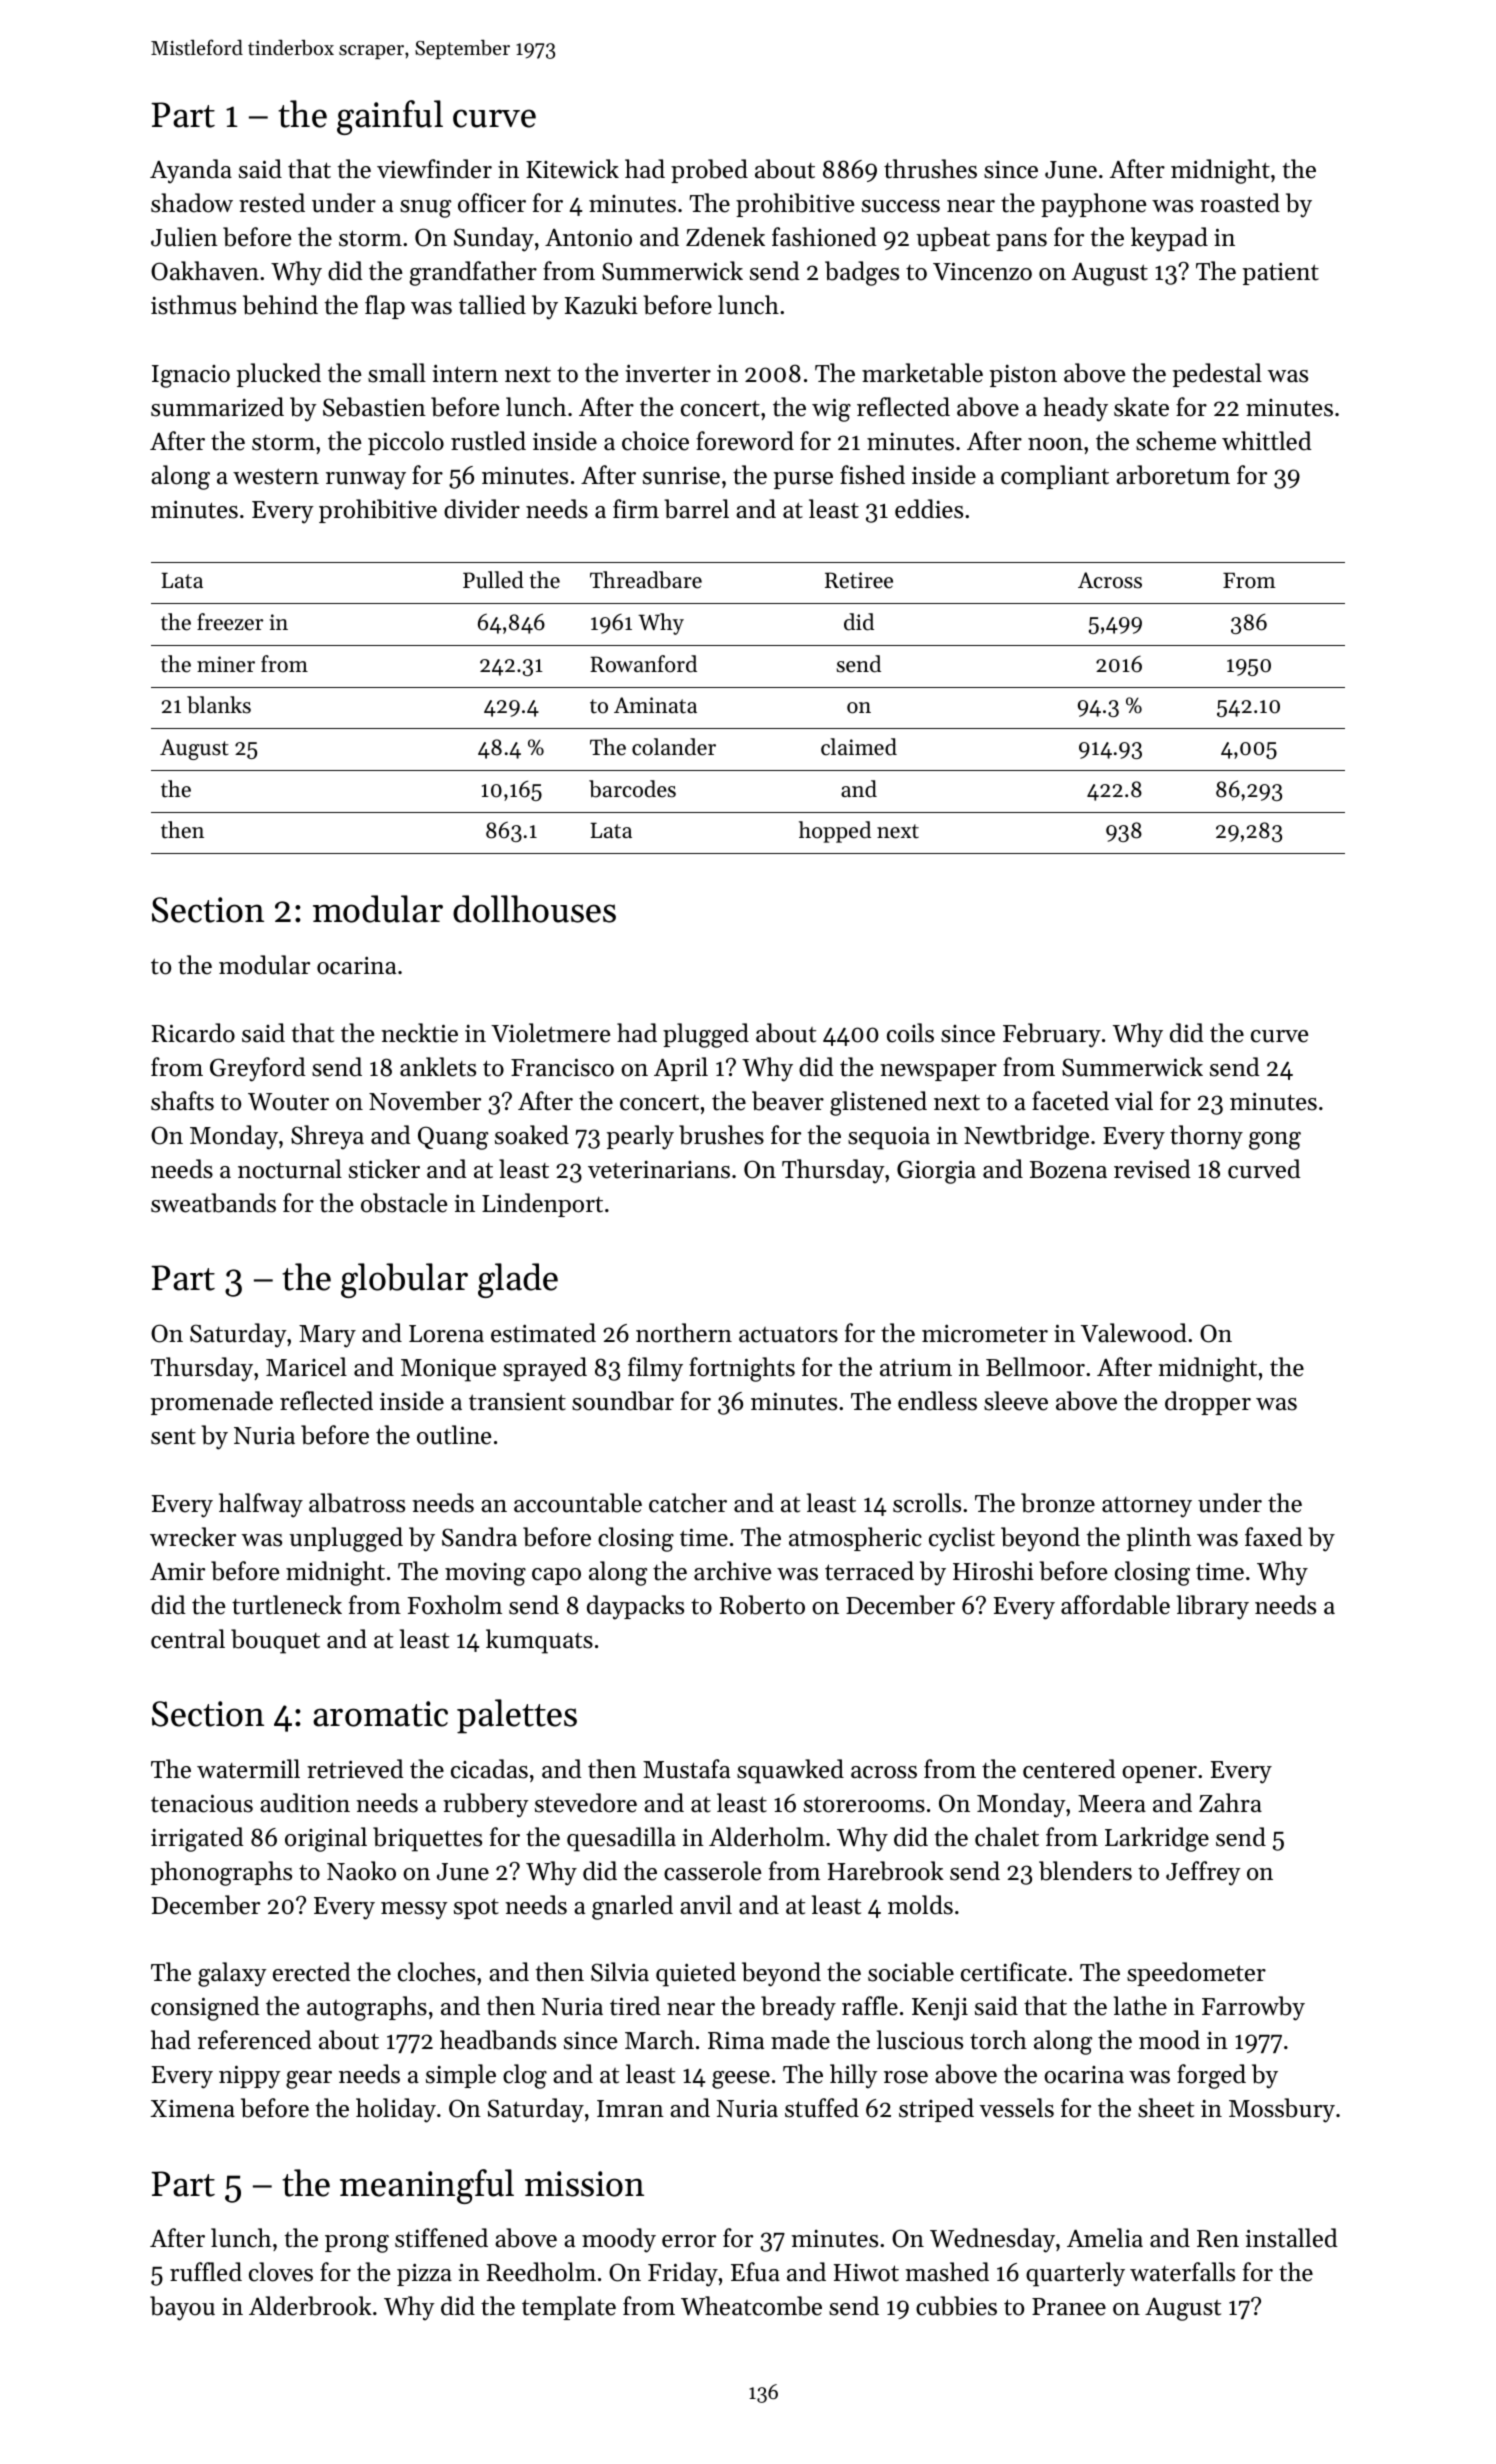 This document has width=1496, height=2464. Describe the element at coordinates (855, 1539) in the document. I see `atmospheric` at that location.
